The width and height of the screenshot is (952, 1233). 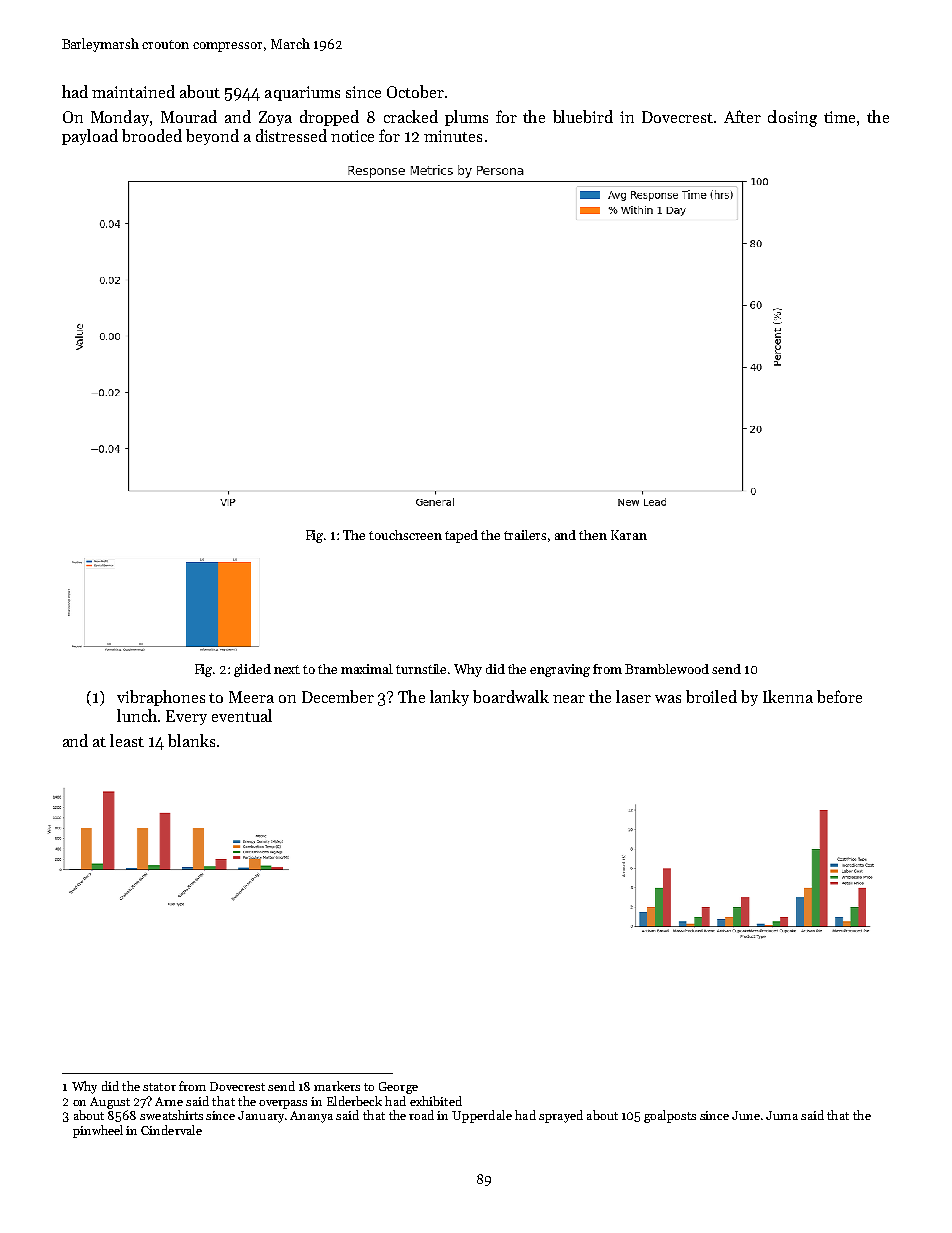 What do you see at coordinates (742, 116) in the screenshot?
I see `After` at bounding box center [742, 116].
